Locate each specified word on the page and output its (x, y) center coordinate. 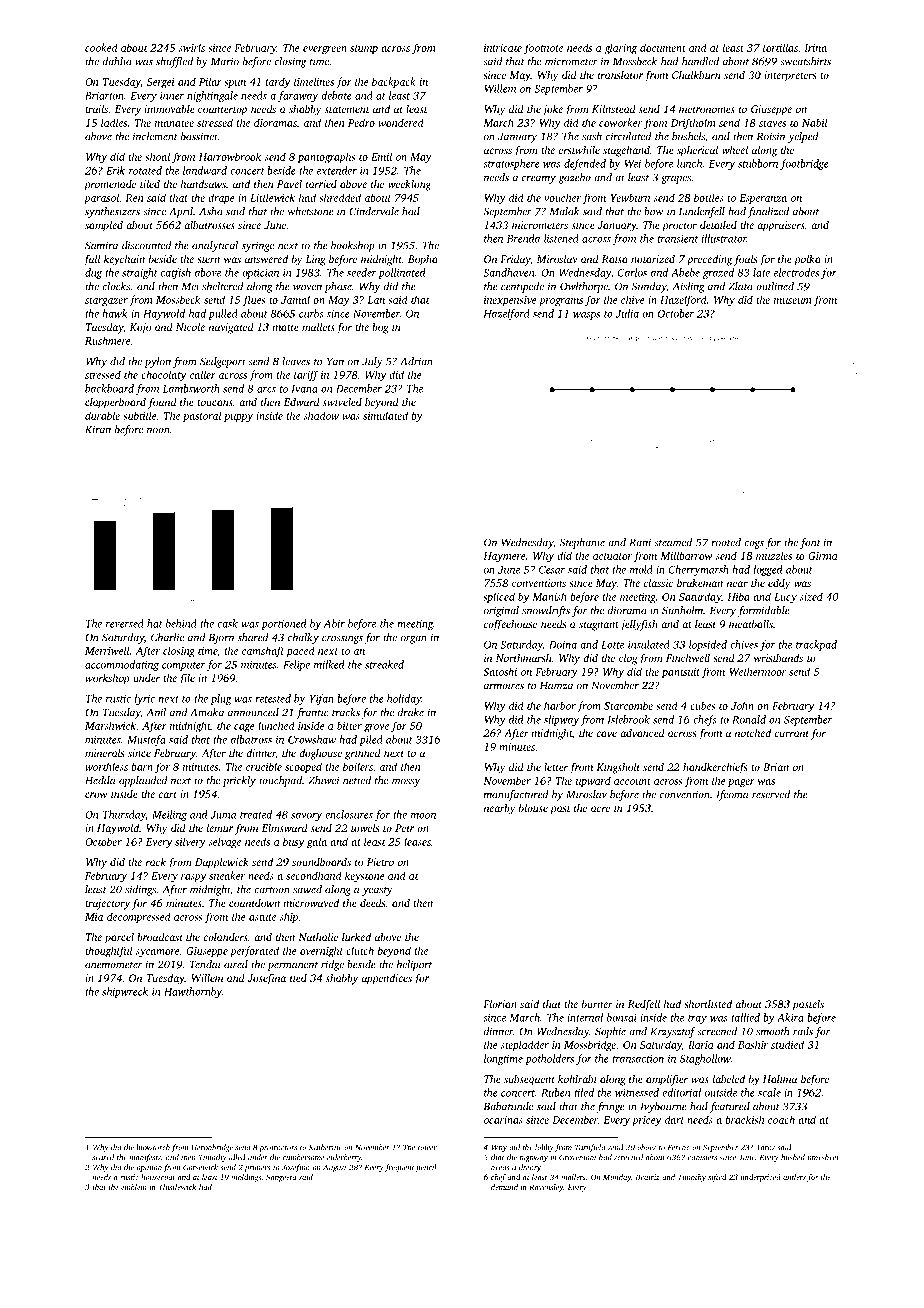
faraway (298, 96)
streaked (384, 664)
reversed (125, 623)
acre (600, 809)
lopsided (708, 645)
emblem (134, 1187)
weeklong (409, 185)
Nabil (814, 122)
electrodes (796, 272)
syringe (258, 246)
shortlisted (708, 1004)
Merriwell (107, 650)
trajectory (107, 904)
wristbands (778, 658)
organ (414, 639)
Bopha (423, 260)
